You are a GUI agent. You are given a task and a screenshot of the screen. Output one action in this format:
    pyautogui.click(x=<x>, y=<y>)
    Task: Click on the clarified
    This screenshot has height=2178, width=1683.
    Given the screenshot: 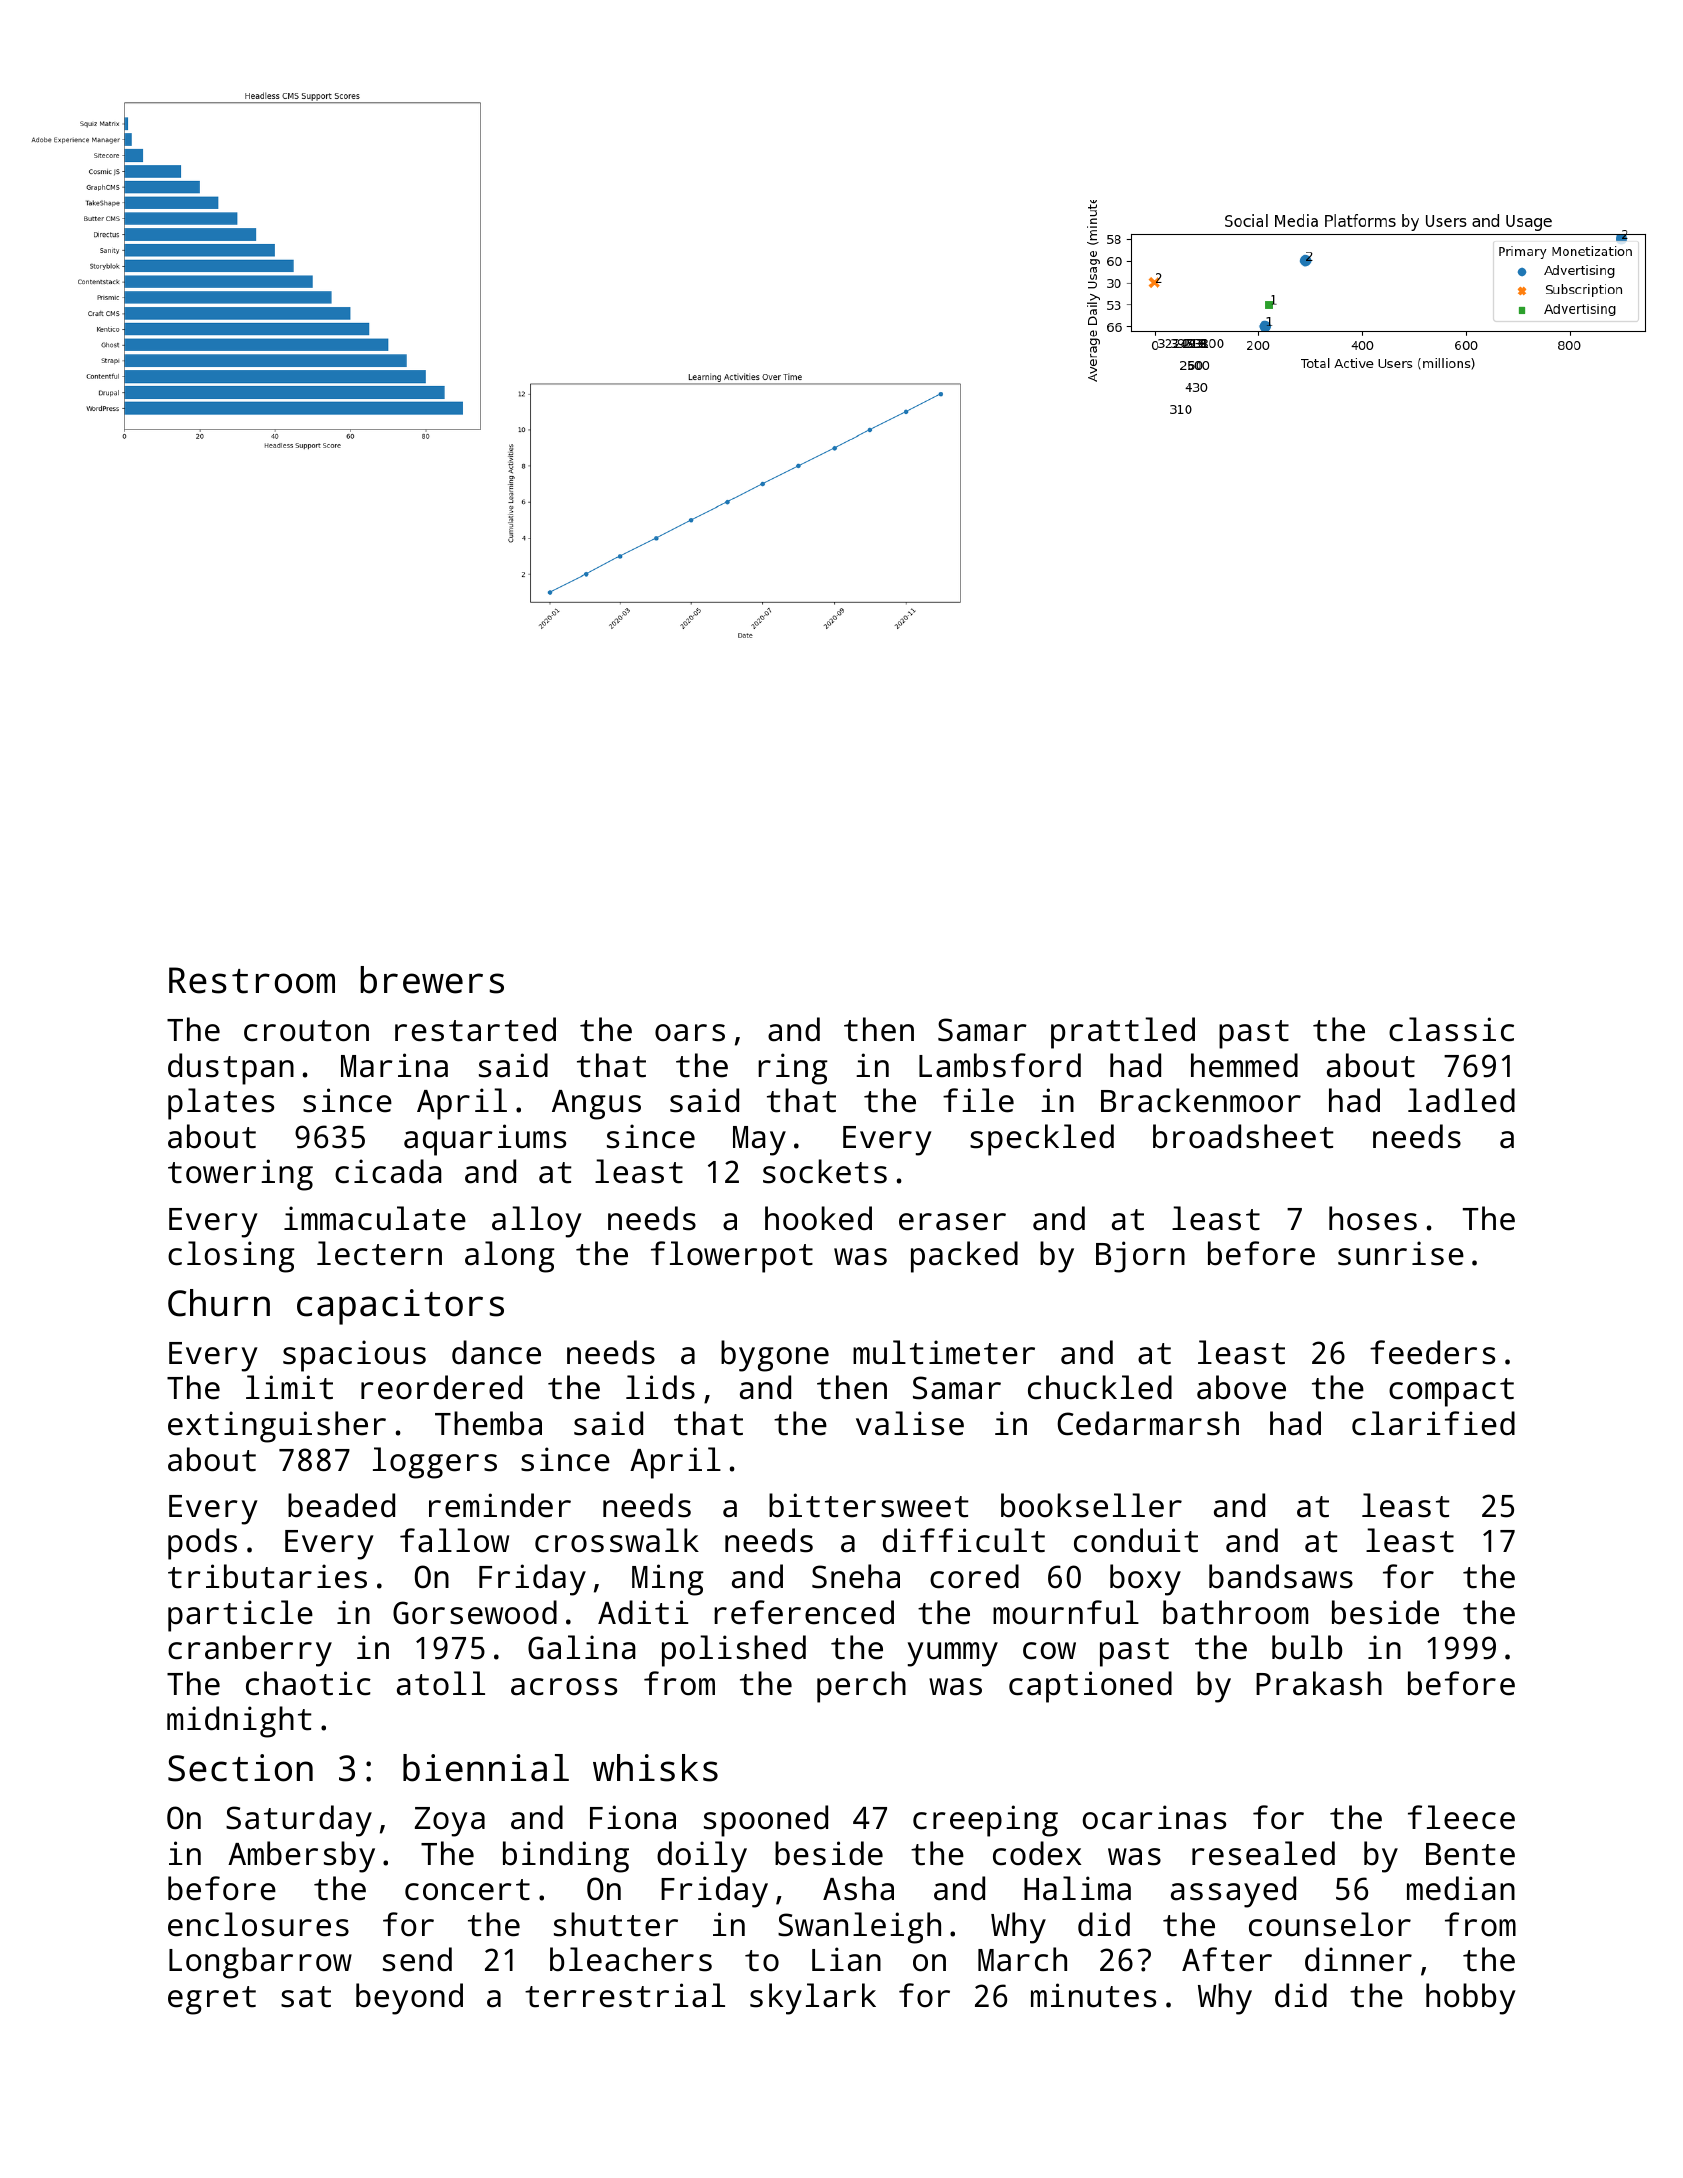 What is the action you would take?
    pyautogui.click(x=1433, y=1423)
